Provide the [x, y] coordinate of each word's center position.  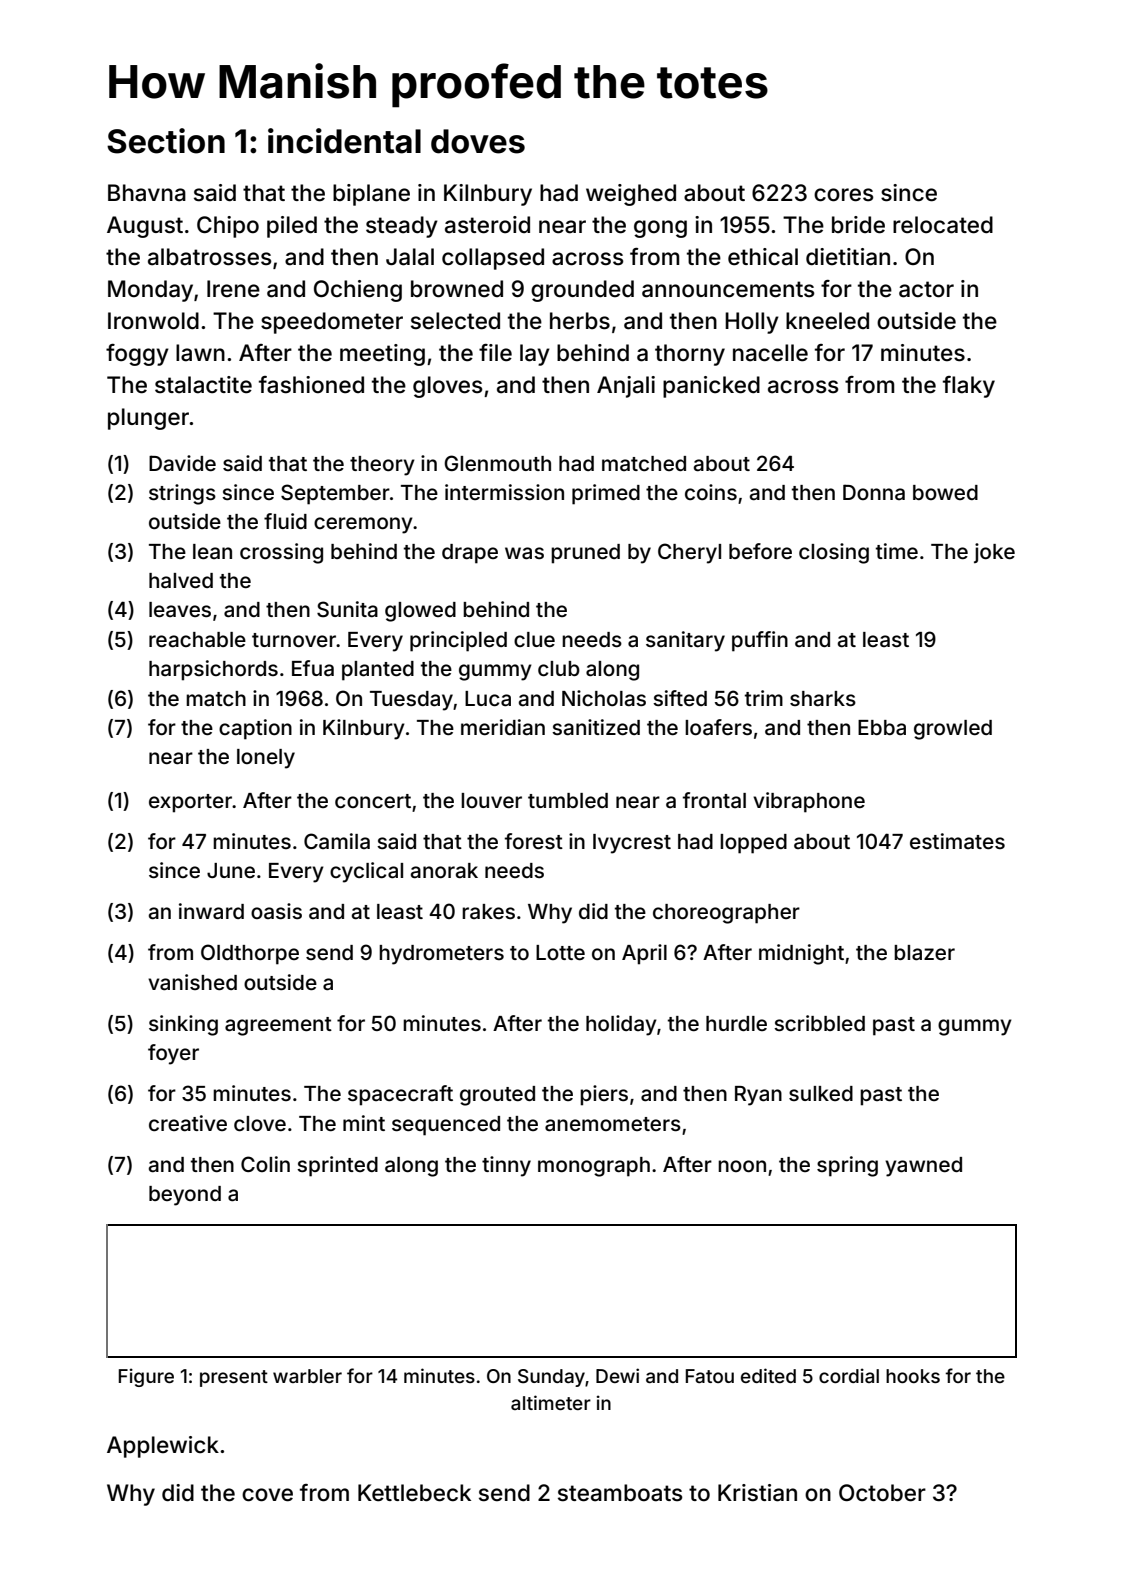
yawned [923, 1167]
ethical [763, 257]
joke [994, 553]
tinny [506, 1166]
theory [382, 466]
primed [606, 494]
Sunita [347, 609]
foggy [137, 355]
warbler [307, 1376]
